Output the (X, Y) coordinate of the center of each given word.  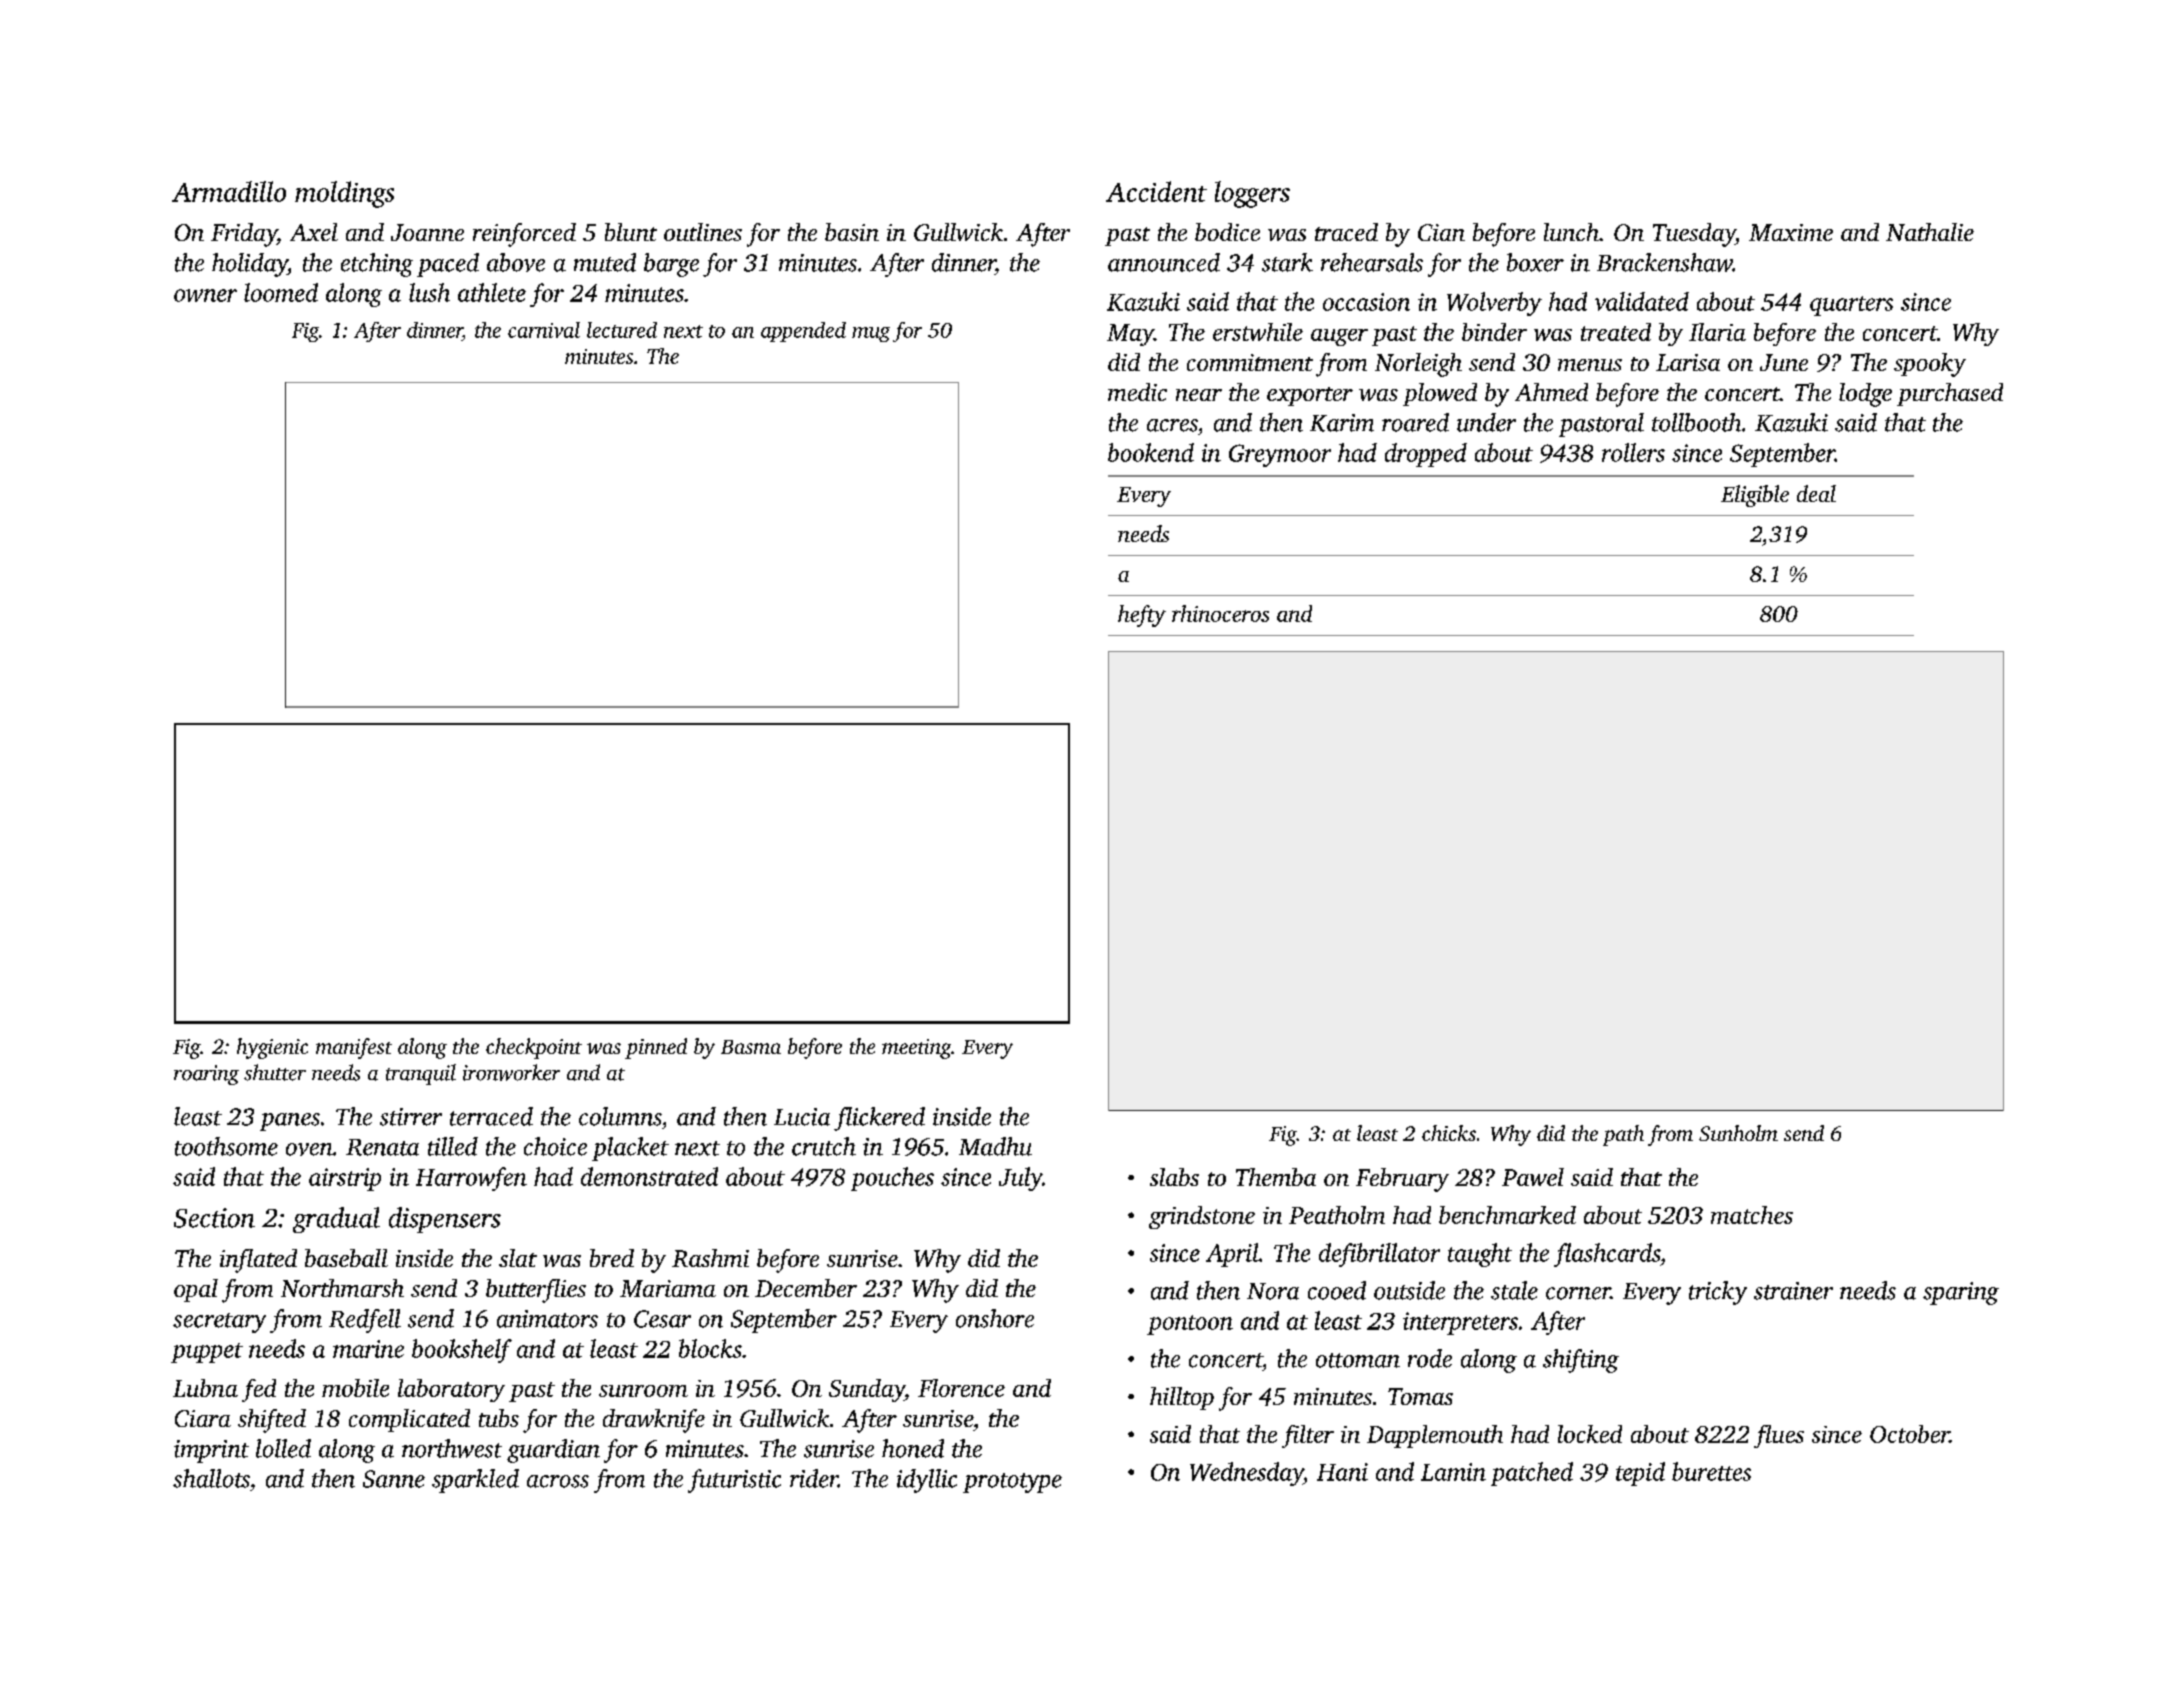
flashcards (1607, 1255)
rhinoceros (1220, 613)
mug (871, 334)
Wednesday (1246, 1474)
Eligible (1755, 496)
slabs (1174, 1177)
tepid (1640, 1474)
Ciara (203, 1418)
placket (630, 1149)
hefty (1142, 616)
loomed (281, 292)
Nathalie (1930, 232)
